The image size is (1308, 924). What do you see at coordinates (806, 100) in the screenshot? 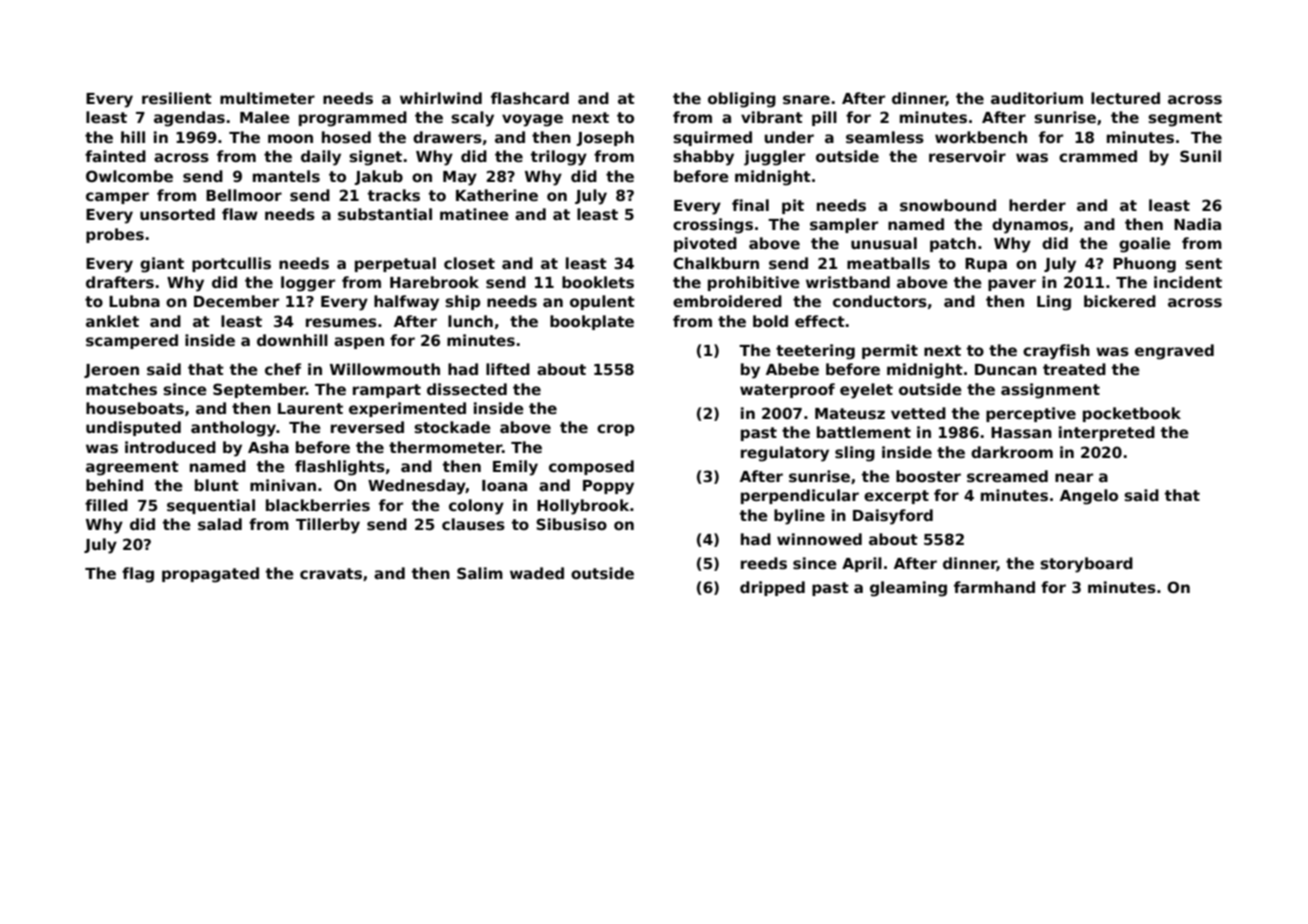
I see `snare` at bounding box center [806, 100].
